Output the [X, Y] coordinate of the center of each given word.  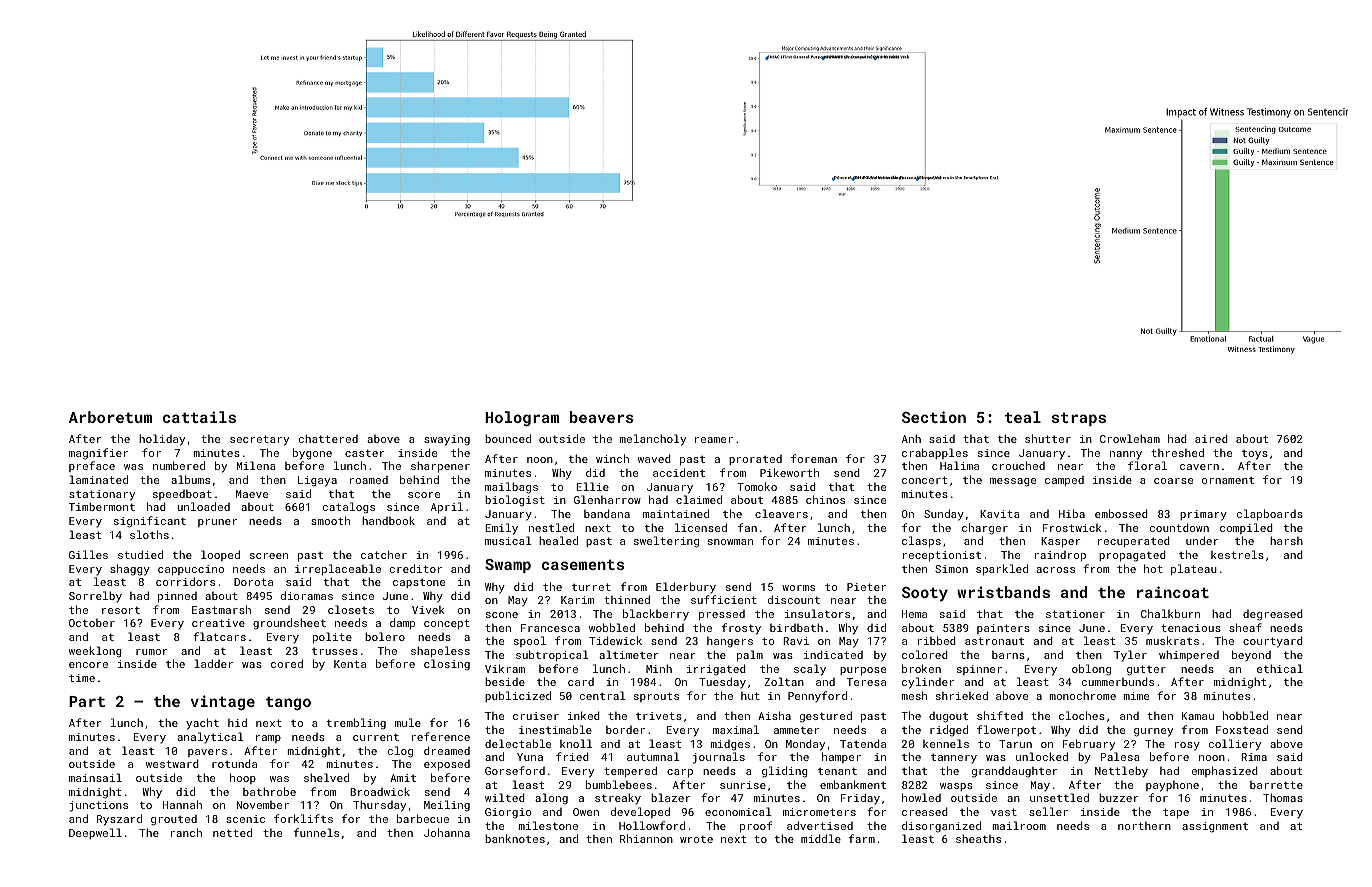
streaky [618, 798]
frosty [741, 629]
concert [924, 480]
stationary [102, 495]
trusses [335, 651]
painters [1003, 629]
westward [172, 763]
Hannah [182, 804]
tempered [630, 772]
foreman [814, 458]
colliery [1235, 745]
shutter [1048, 438]
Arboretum [110, 417]
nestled [551, 527]
